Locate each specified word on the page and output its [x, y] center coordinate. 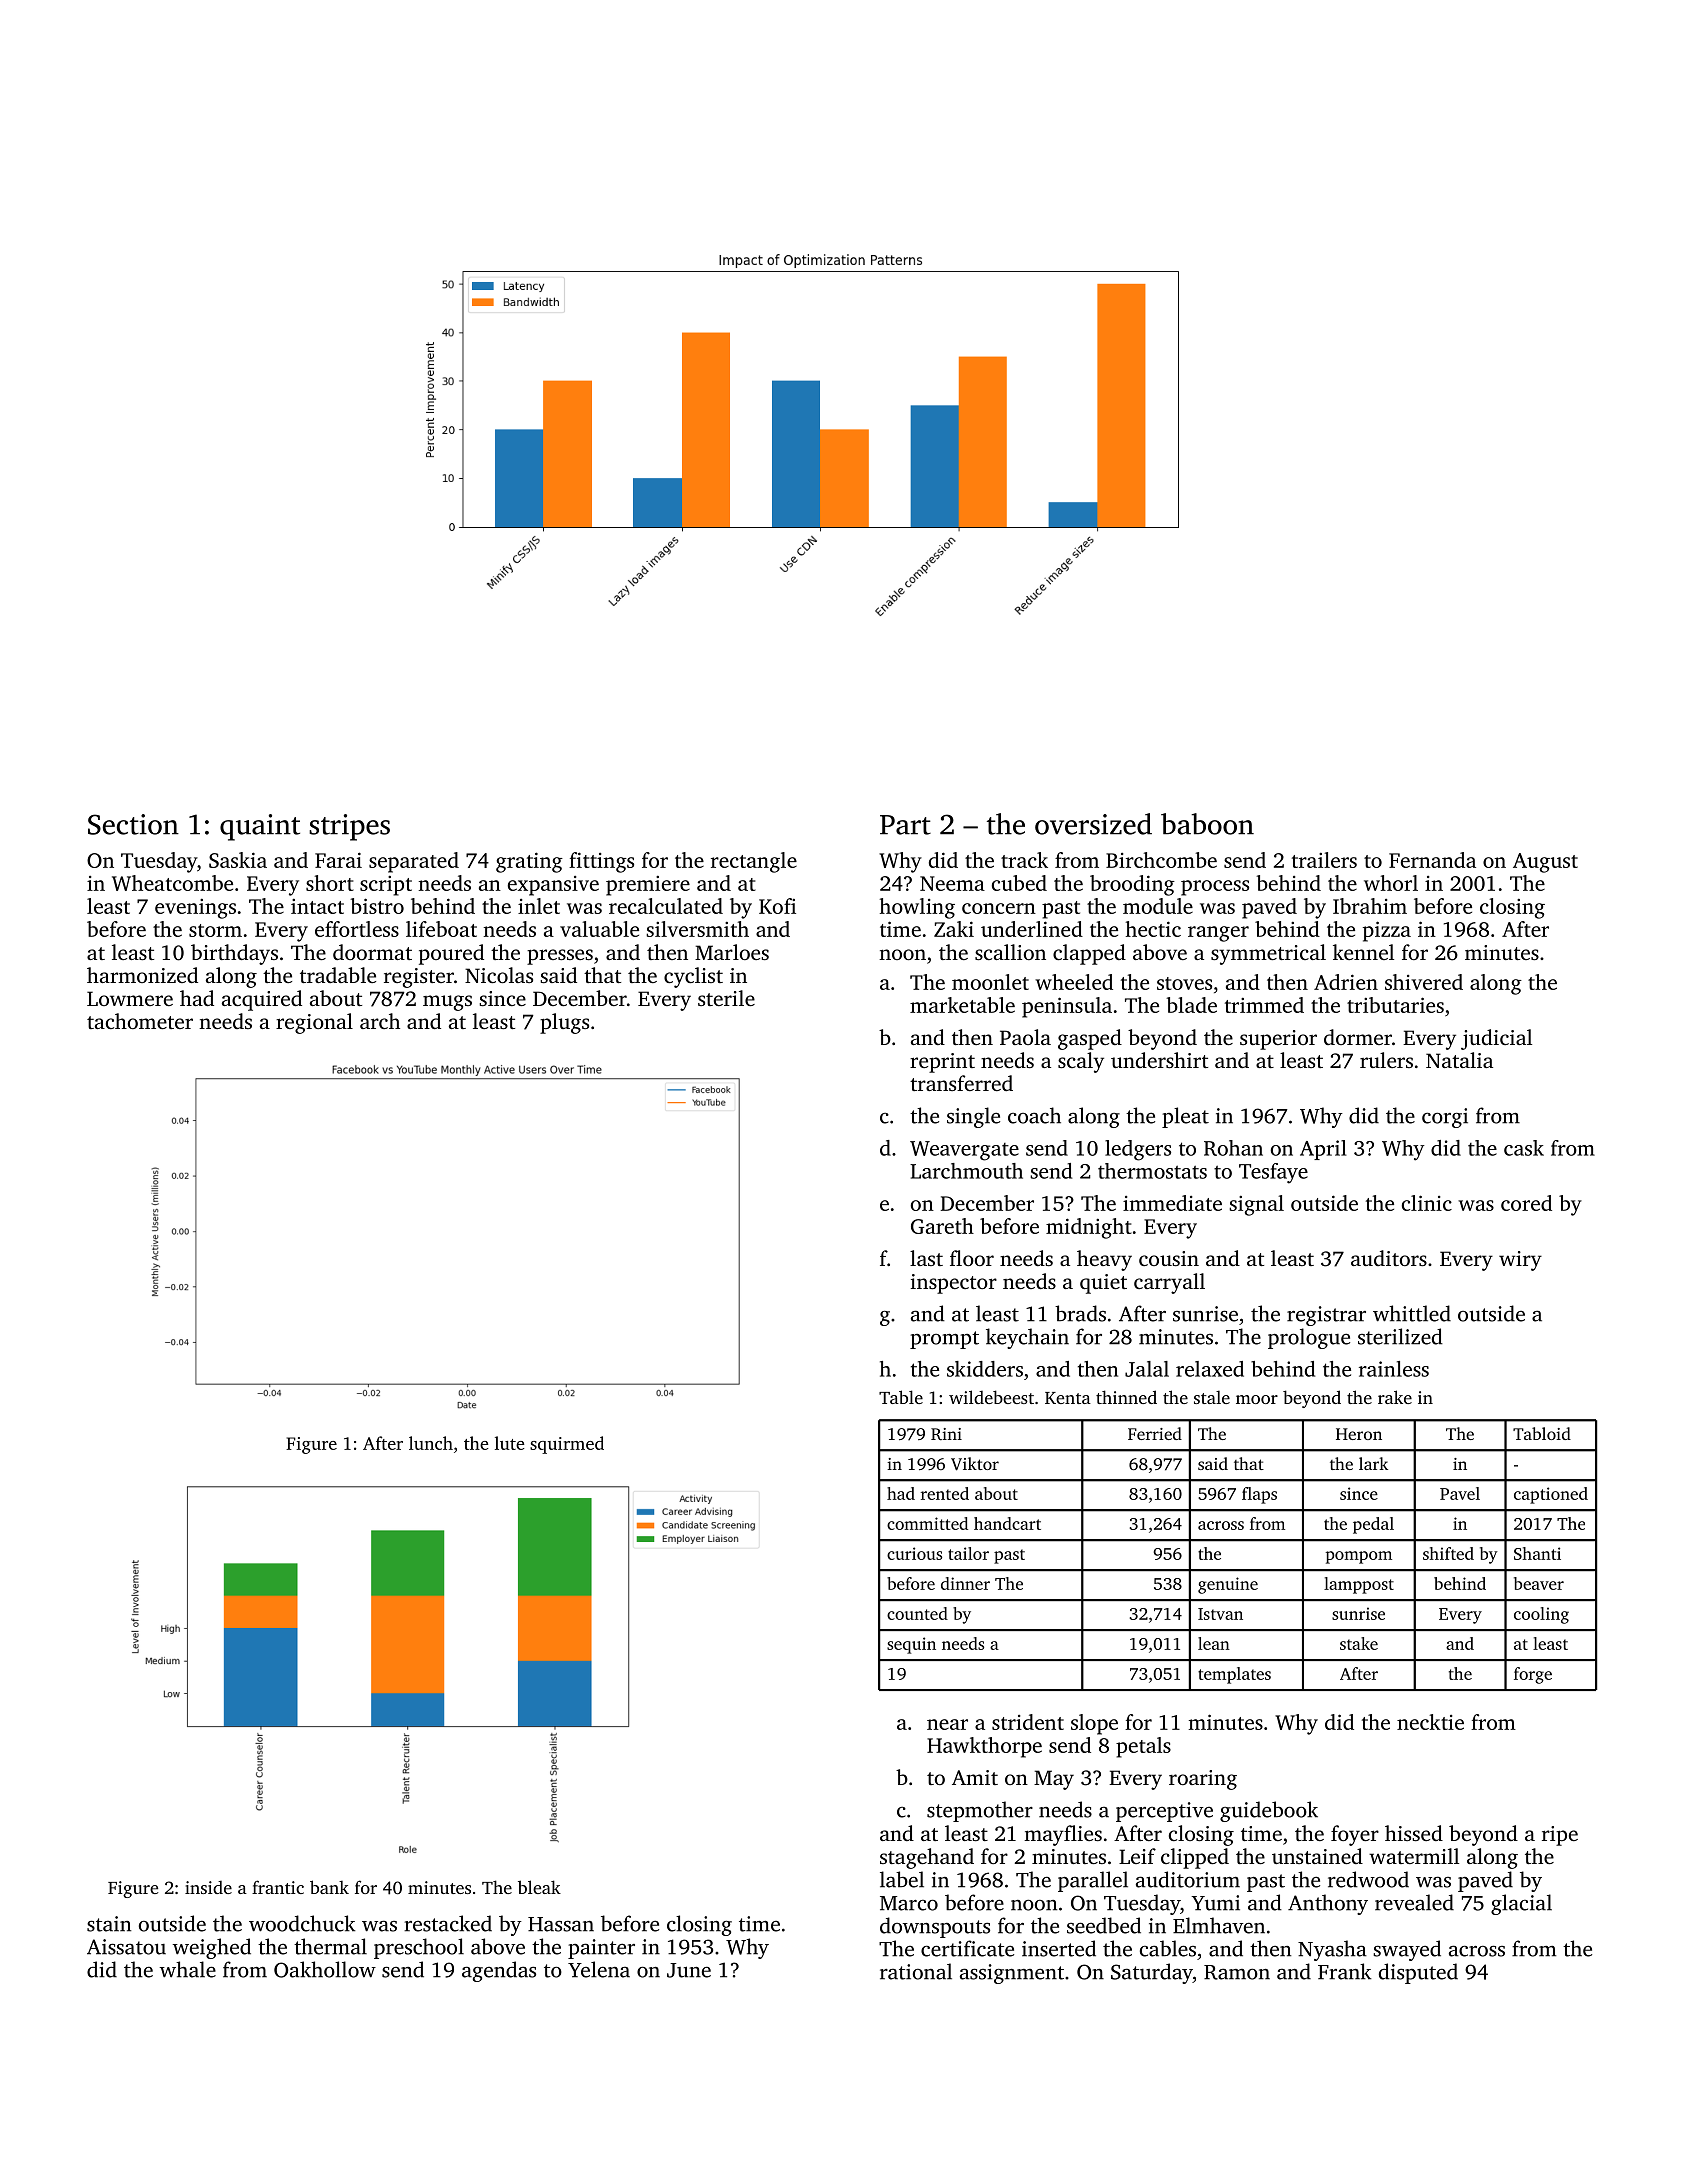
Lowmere [130, 998]
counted [917, 1613]
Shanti [1537, 1553]
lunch [431, 1443]
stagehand [927, 1858]
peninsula [1067, 1007]
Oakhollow [325, 1969]
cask [1524, 1148]
